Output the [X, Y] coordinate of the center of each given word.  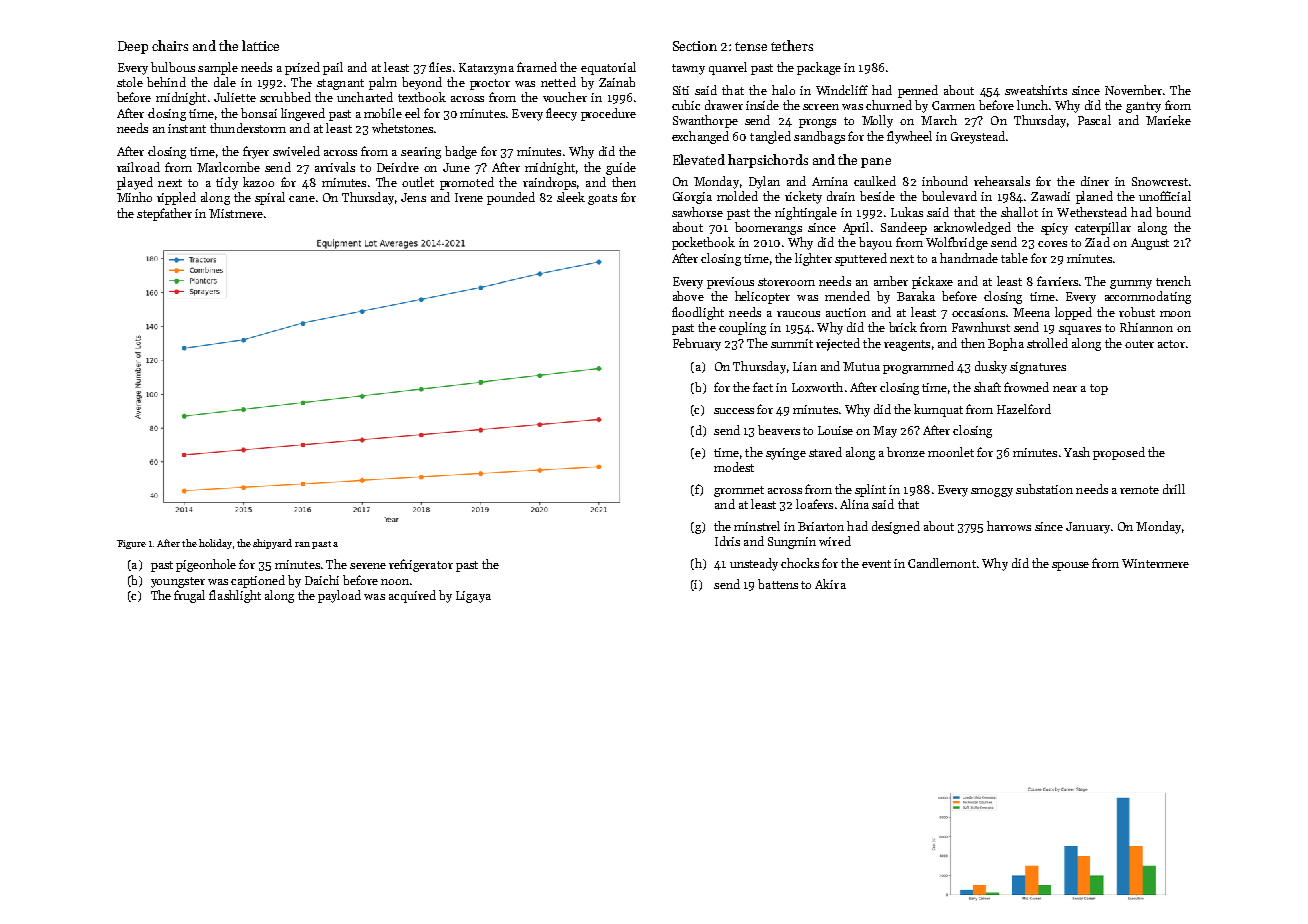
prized [302, 68]
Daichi [322, 580]
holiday [215, 544]
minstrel [757, 526]
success [734, 411]
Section [695, 46]
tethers [792, 45]
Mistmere [236, 213]
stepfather [164, 214]
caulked [875, 181]
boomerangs [768, 228]
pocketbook [703, 243]
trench [1173, 281]
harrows [1009, 526]
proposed [1119, 453]
